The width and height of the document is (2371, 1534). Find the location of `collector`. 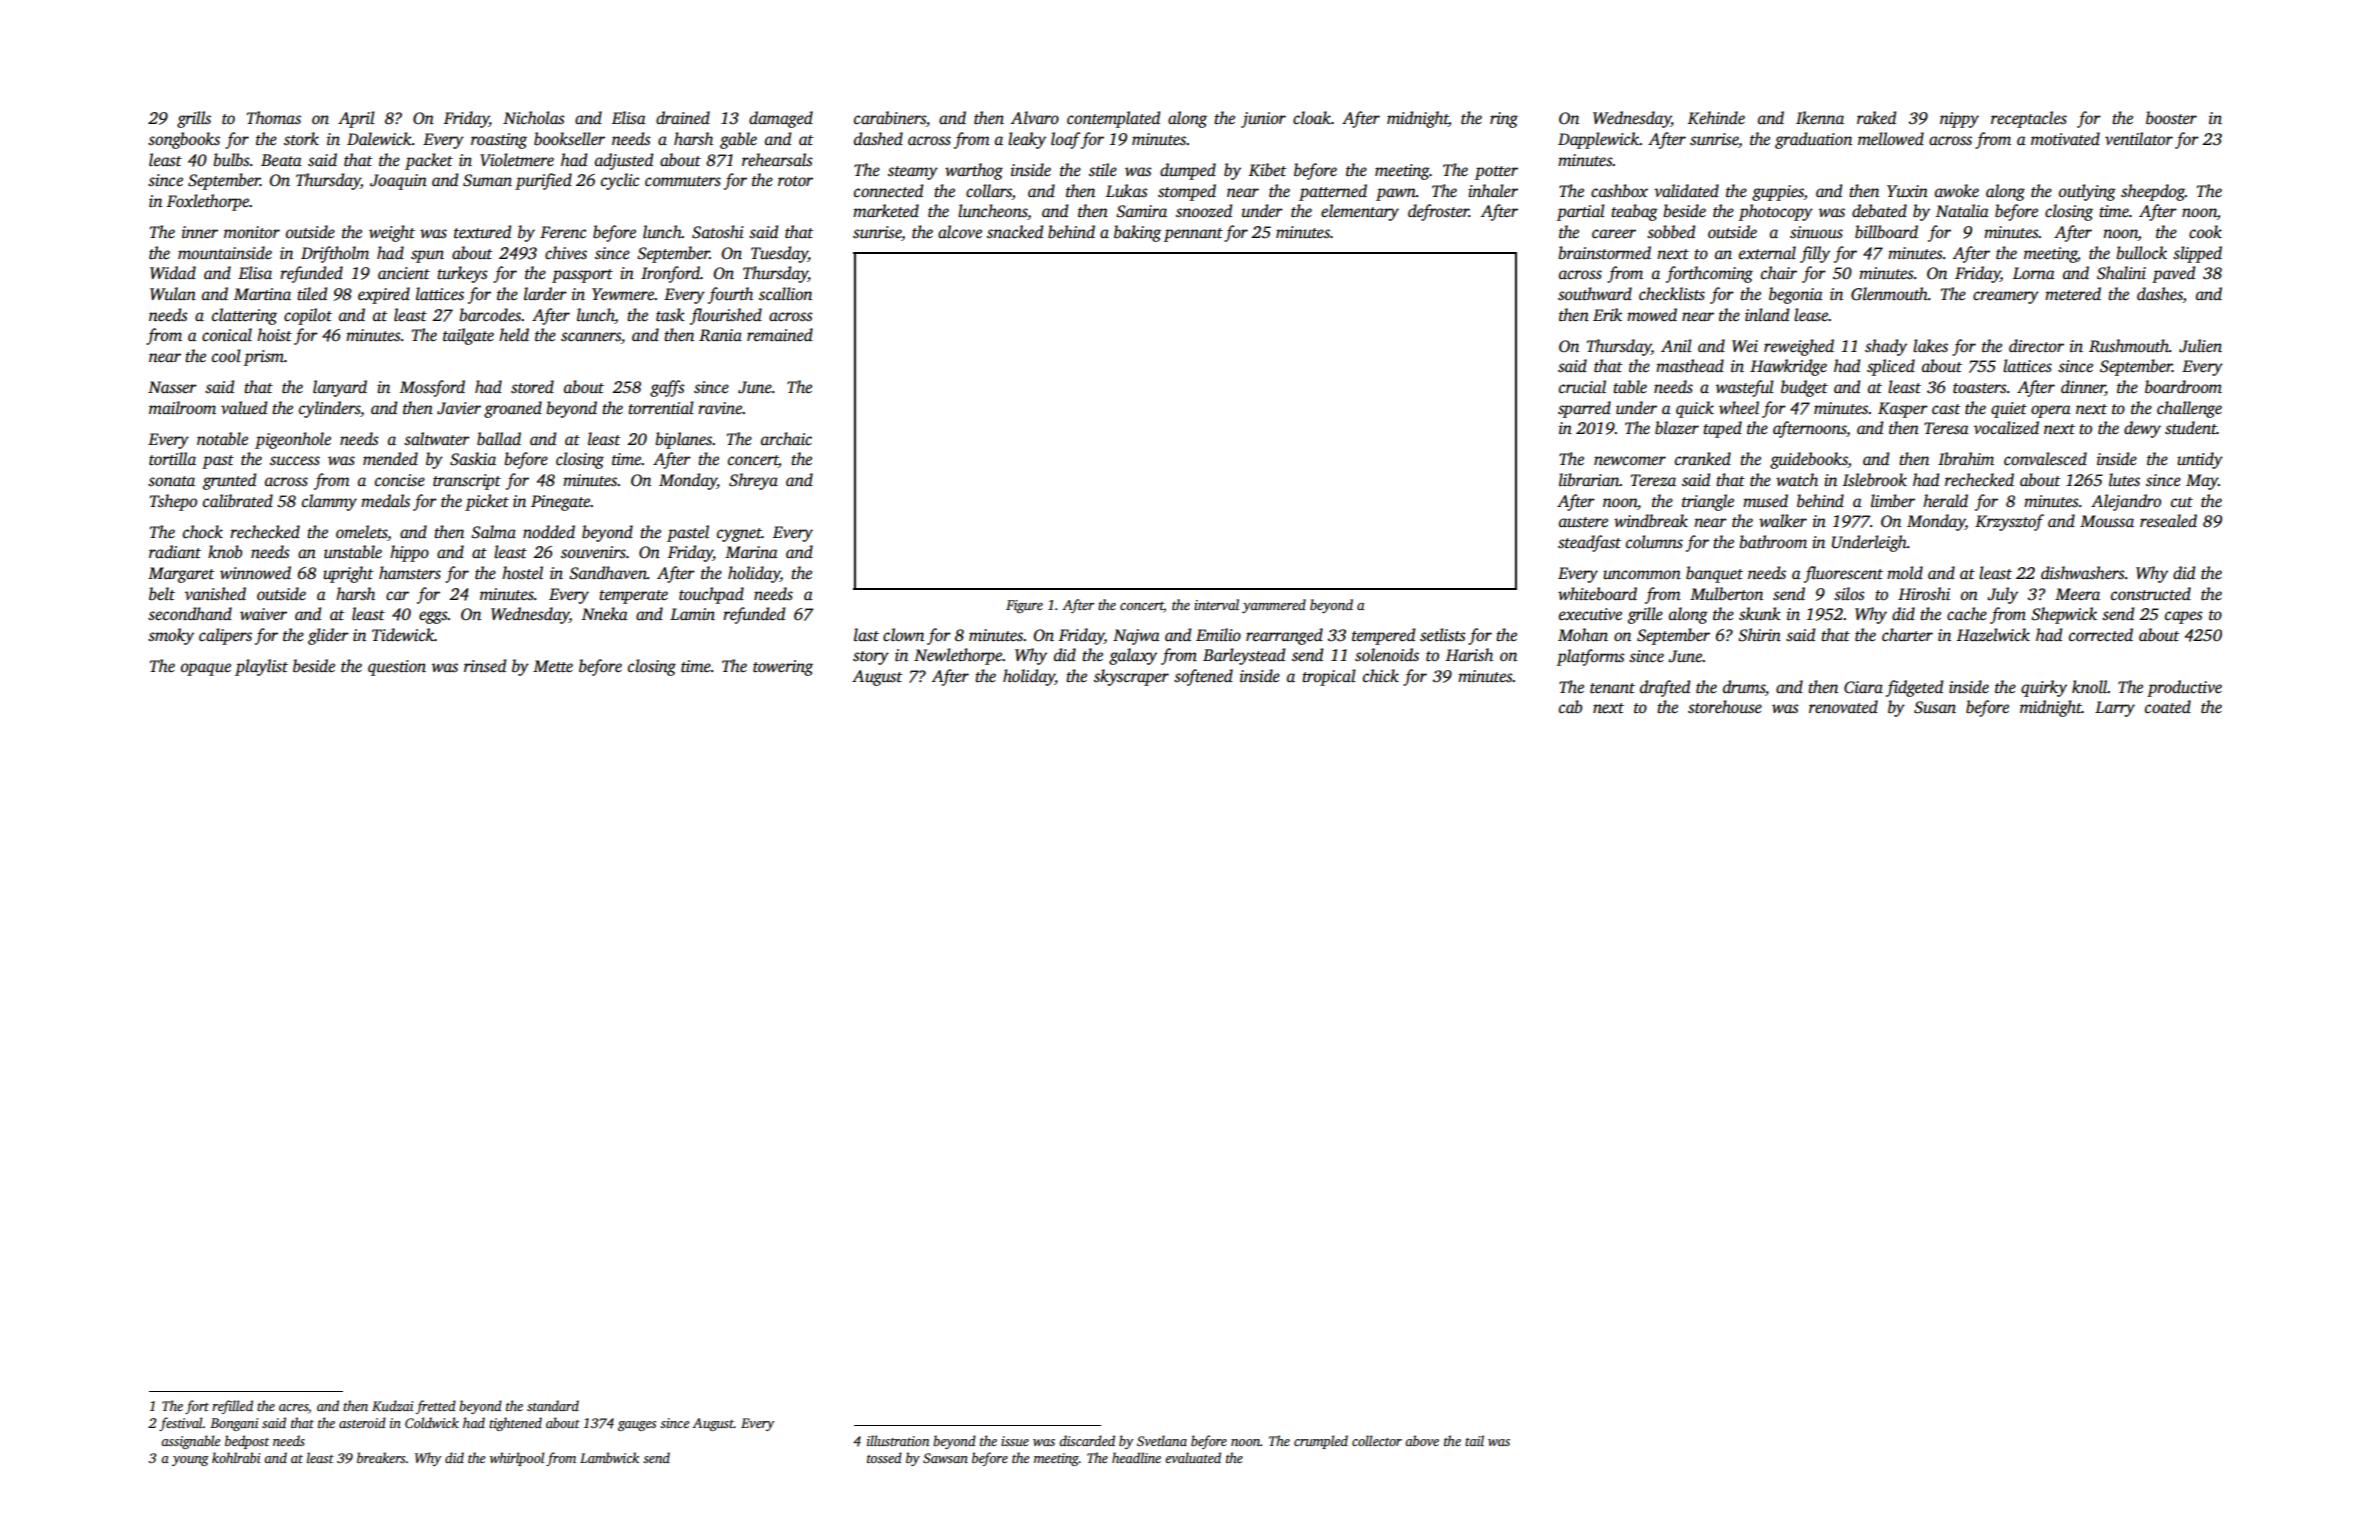

collector is located at coordinates (1377, 1440).
